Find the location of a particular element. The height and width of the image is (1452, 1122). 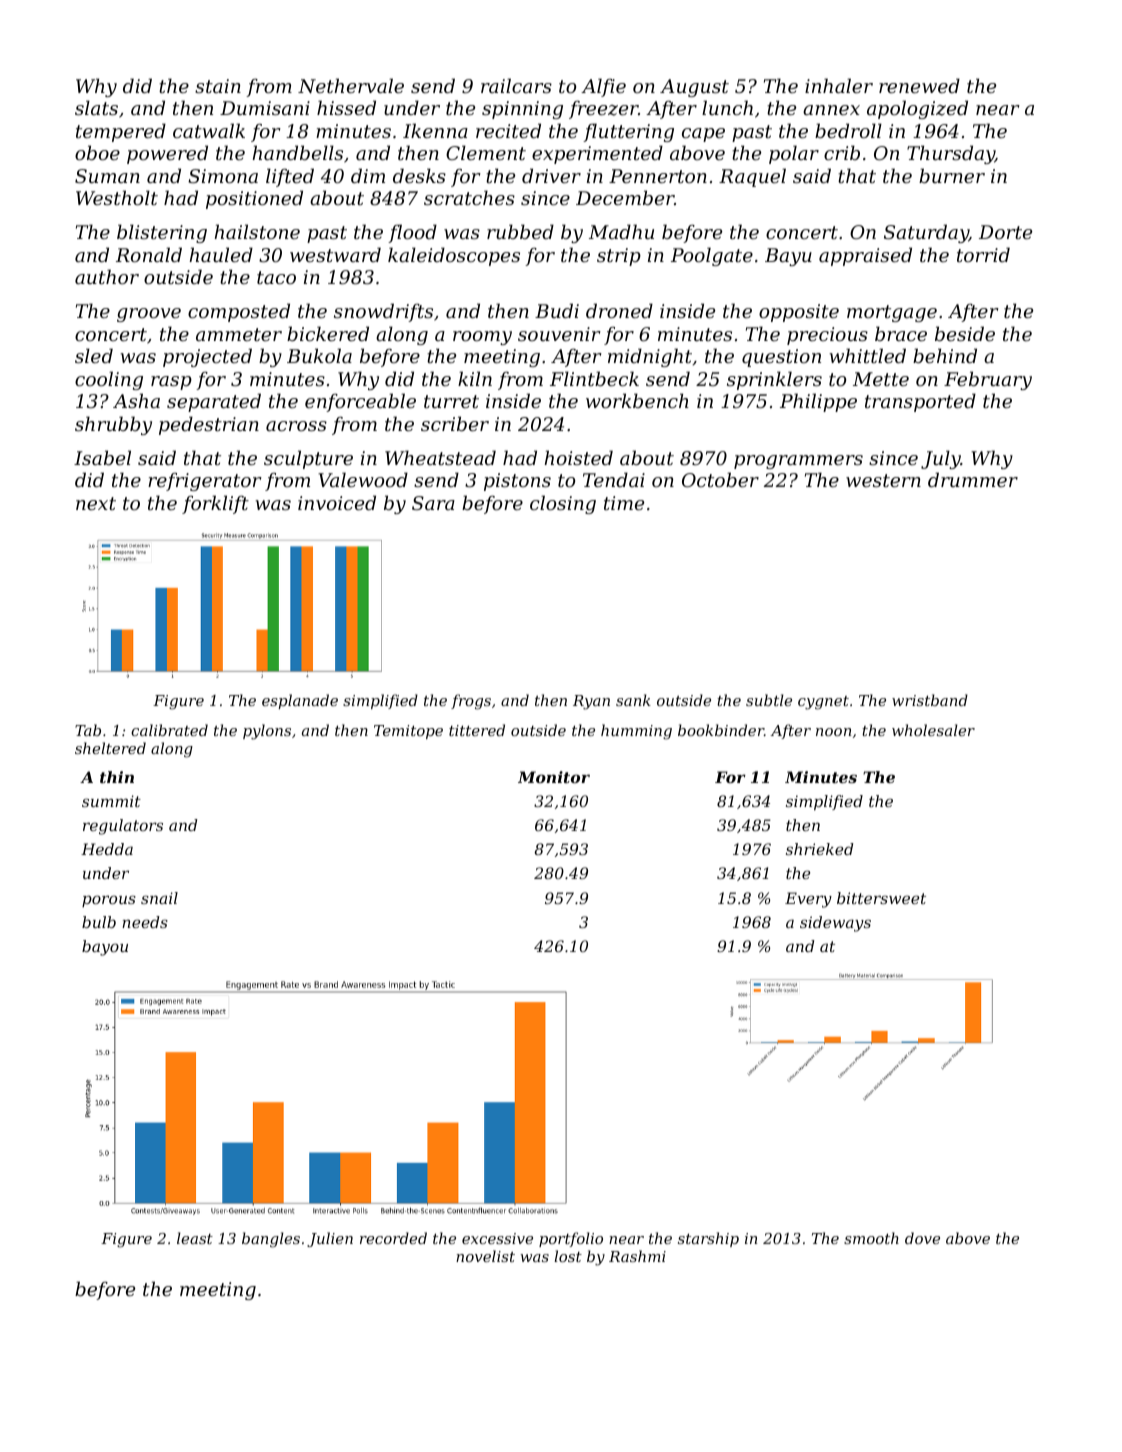

smooth is located at coordinates (871, 1238).
